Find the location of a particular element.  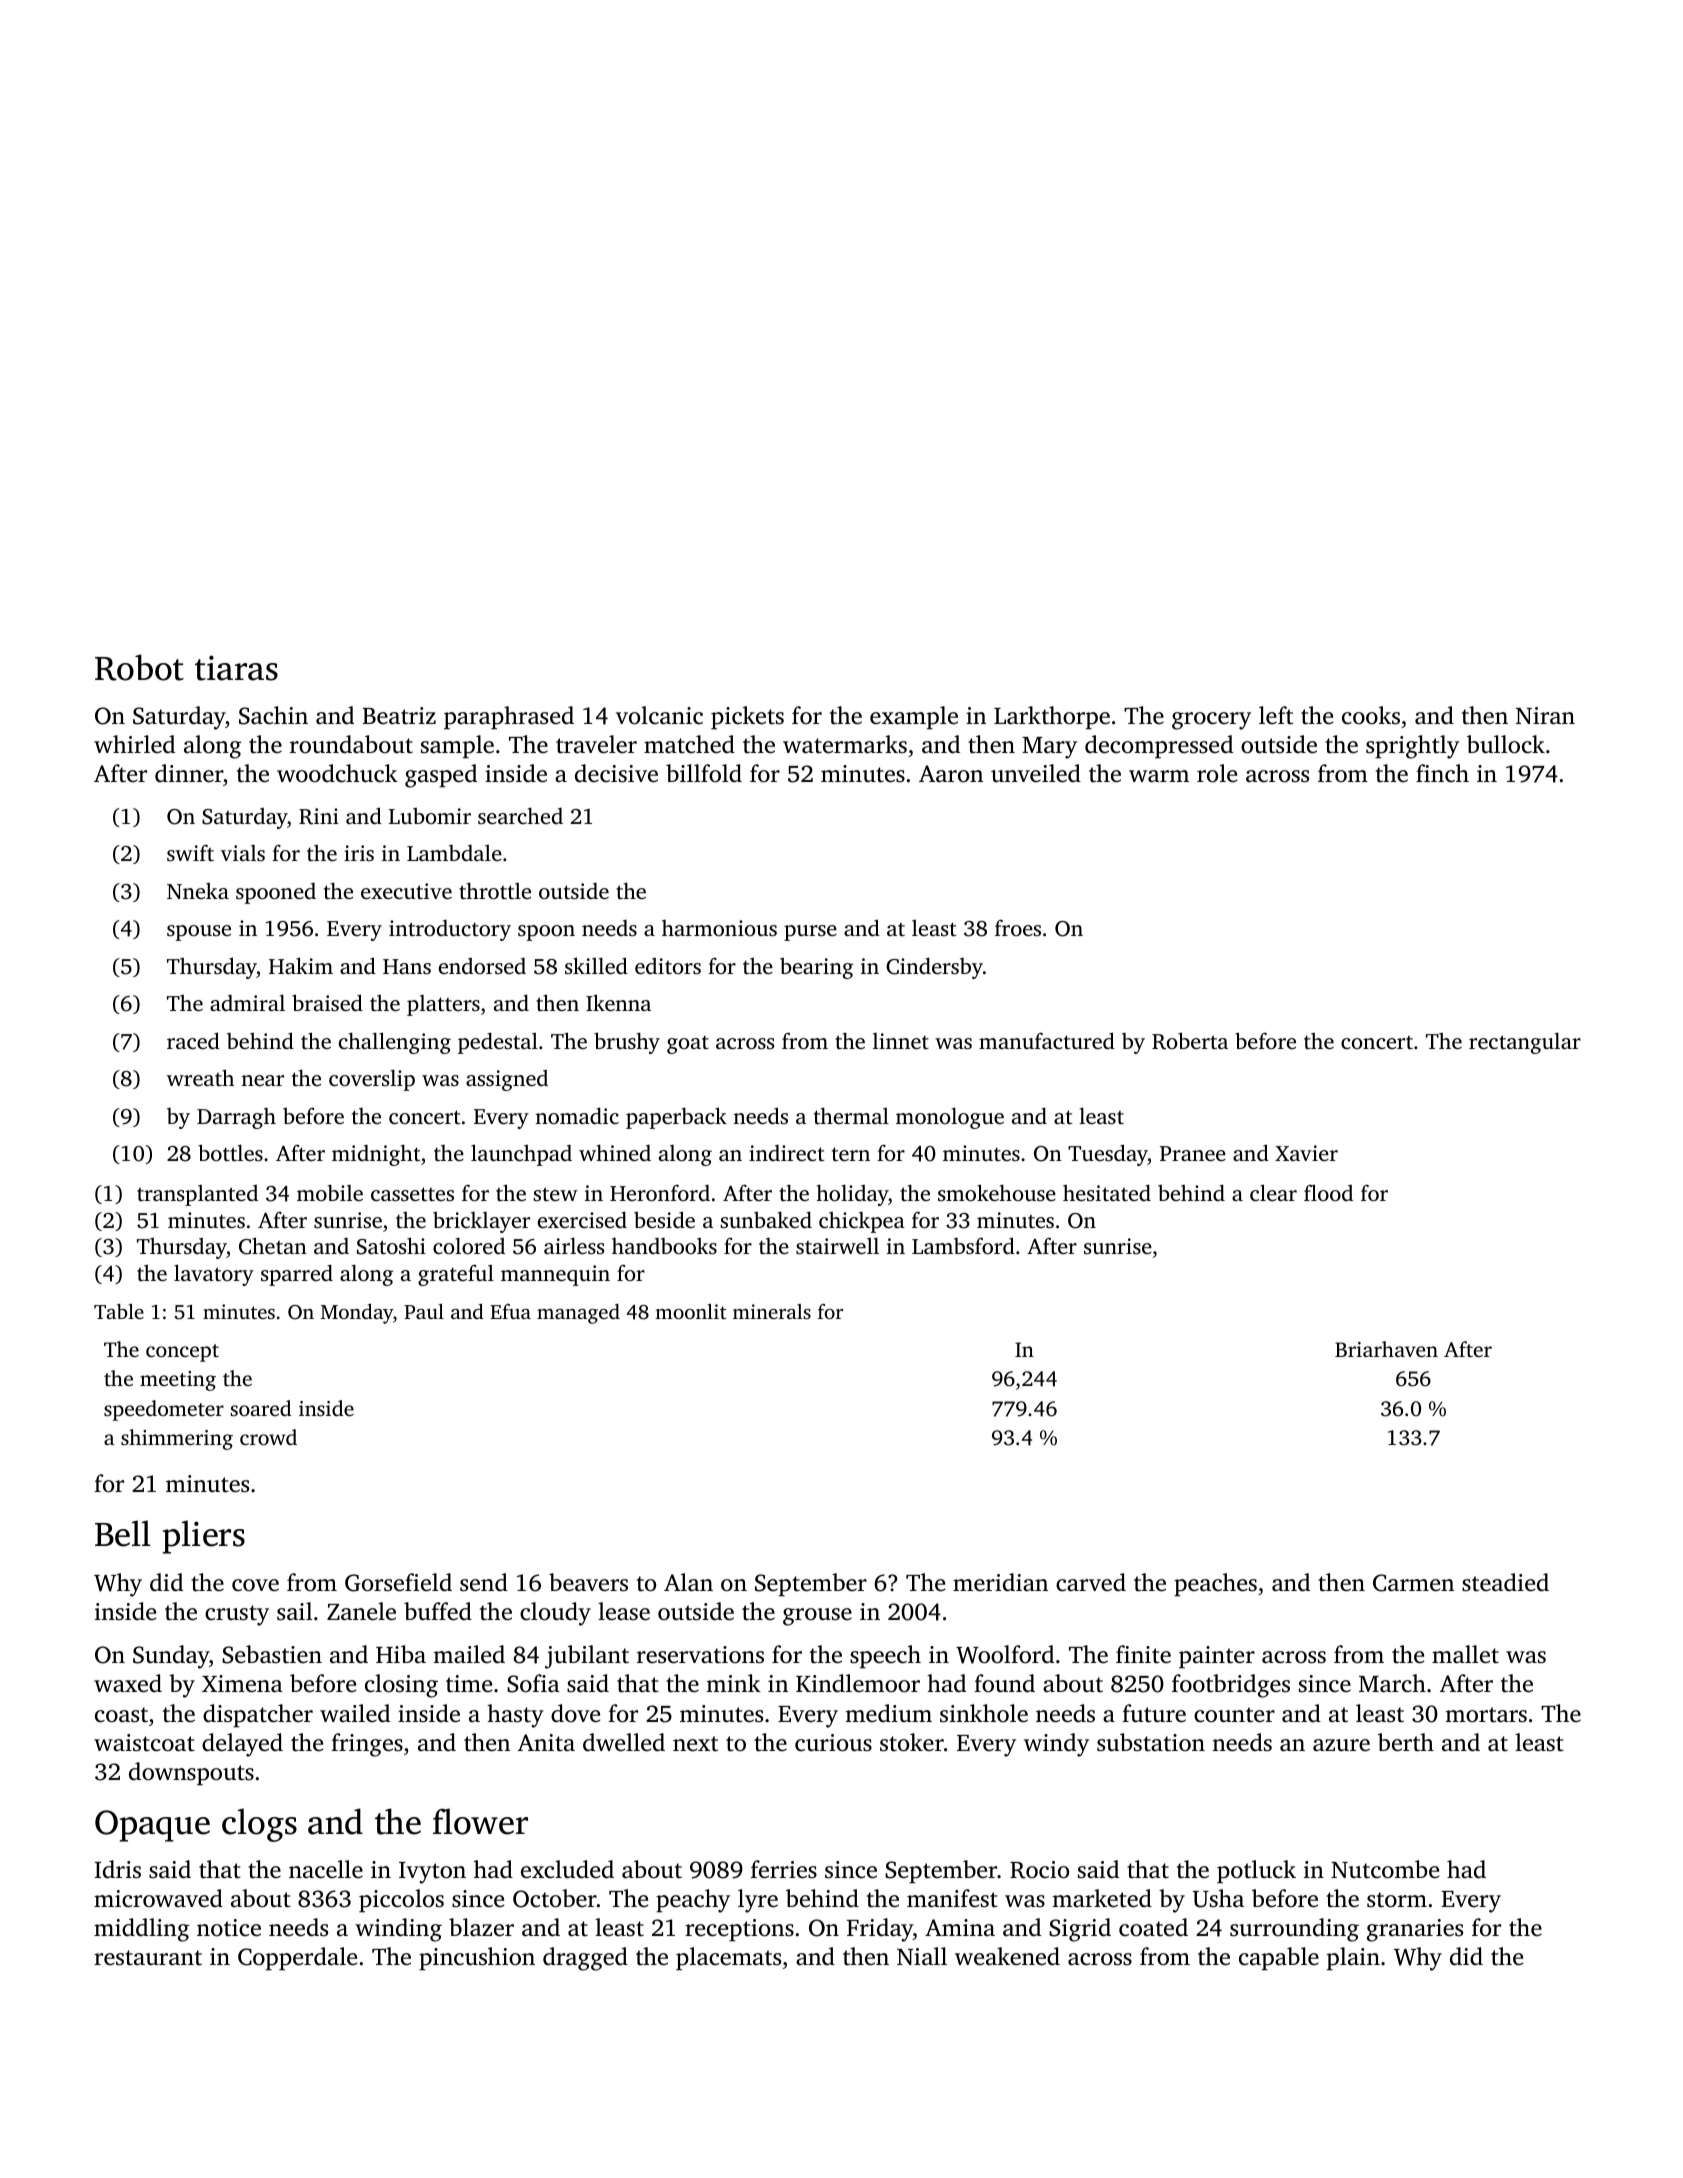

Niran is located at coordinates (1545, 716).
